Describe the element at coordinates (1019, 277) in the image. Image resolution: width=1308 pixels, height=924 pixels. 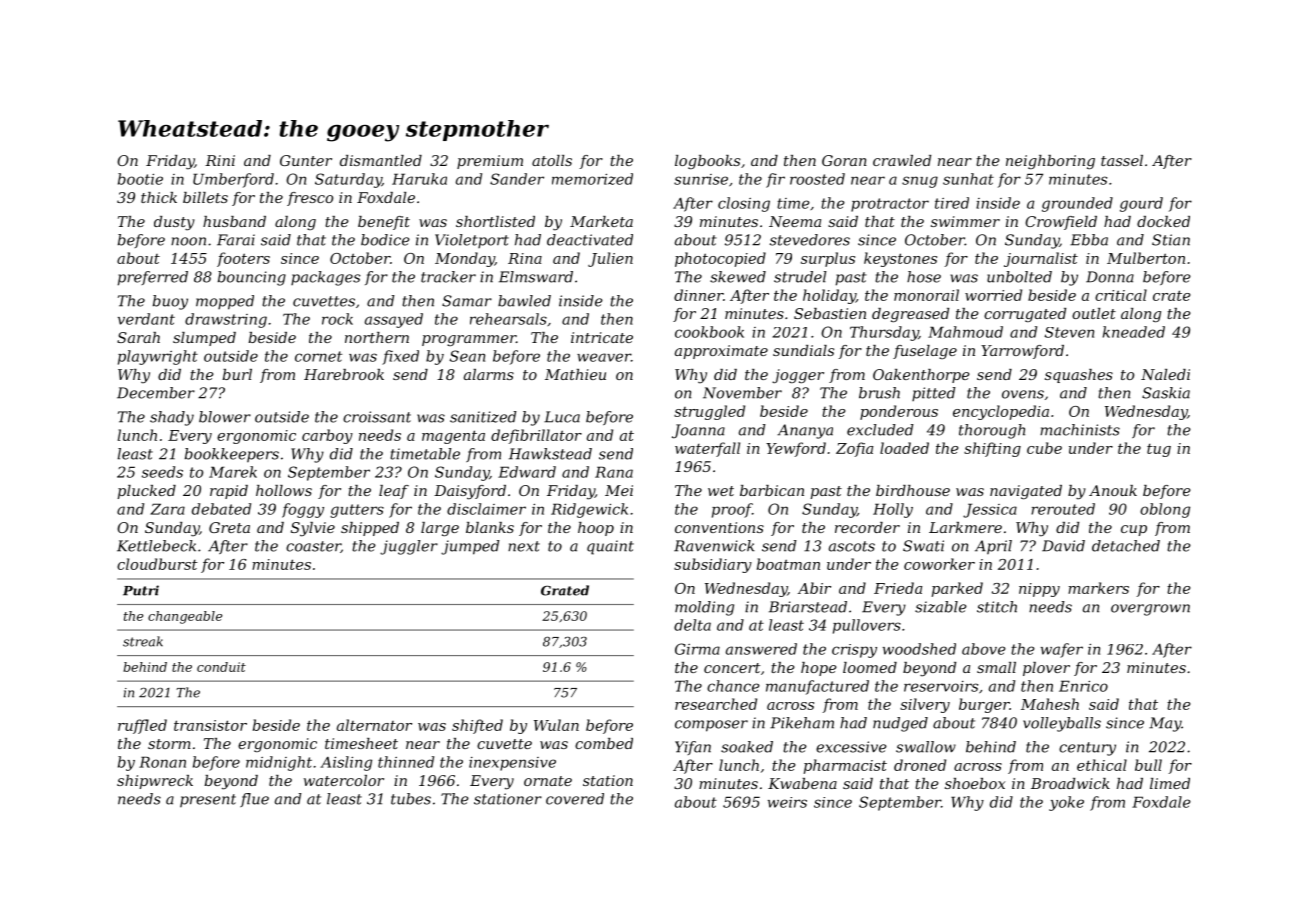
I see `unbolted` at that location.
